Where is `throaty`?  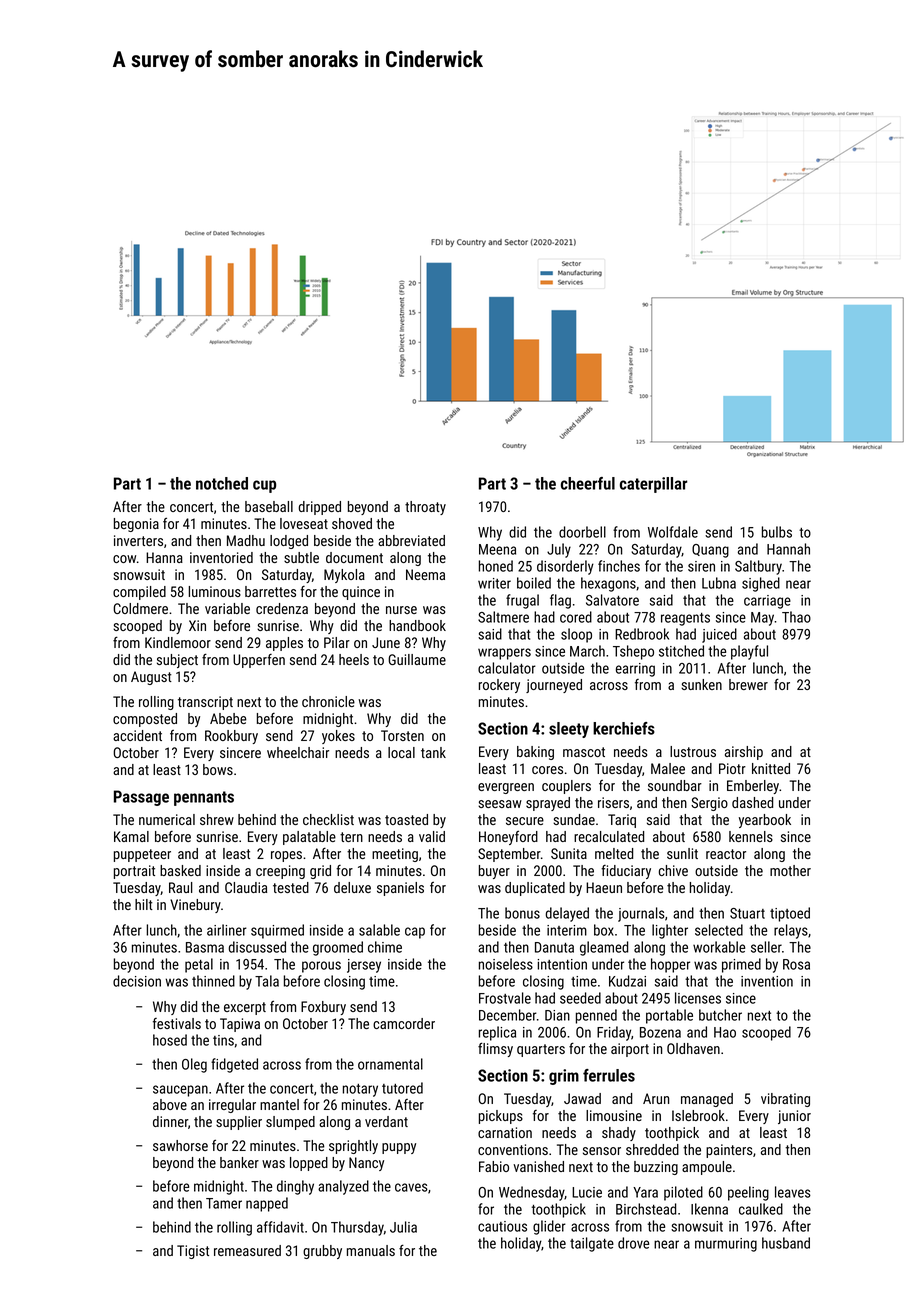
throaty is located at coordinates (425, 508).
